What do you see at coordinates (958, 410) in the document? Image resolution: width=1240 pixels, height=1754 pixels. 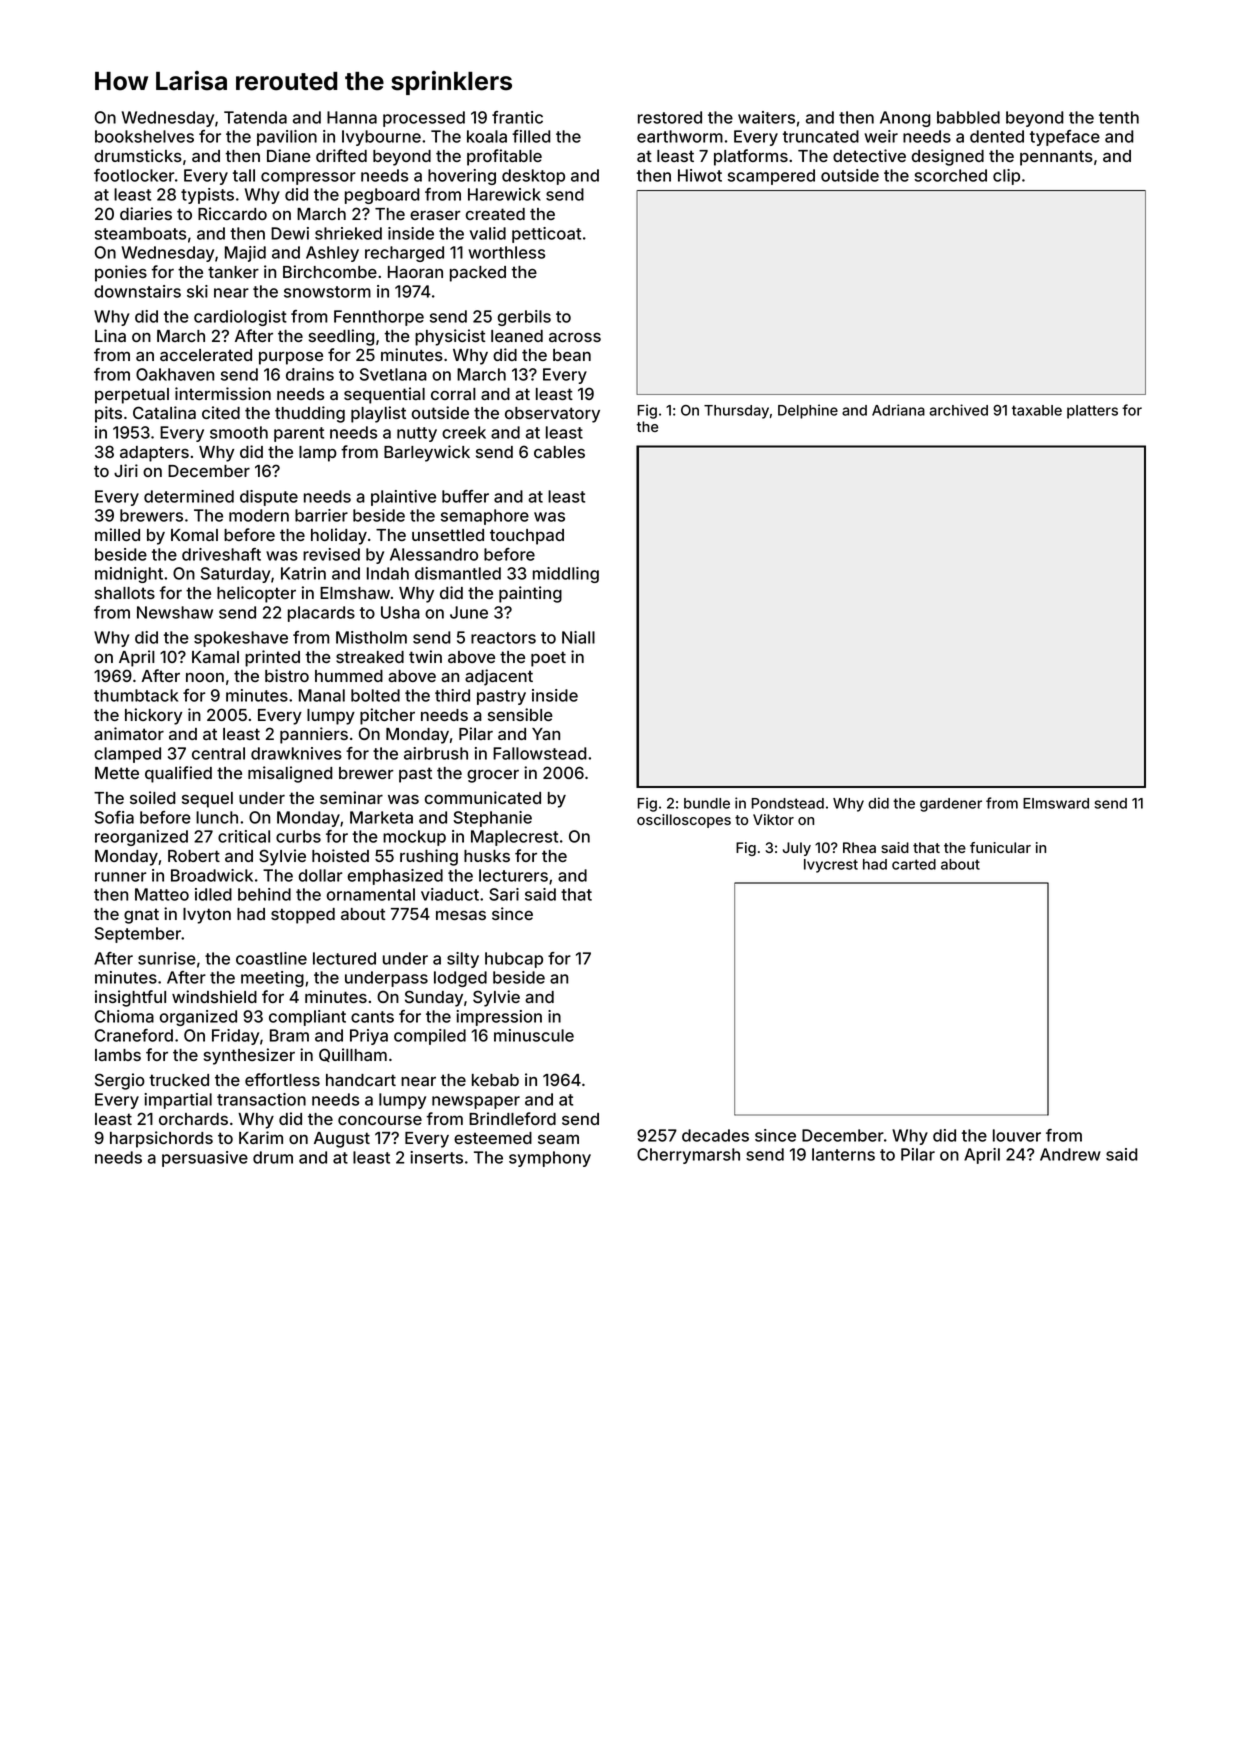 I see `archived` at bounding box center [958, 410].
